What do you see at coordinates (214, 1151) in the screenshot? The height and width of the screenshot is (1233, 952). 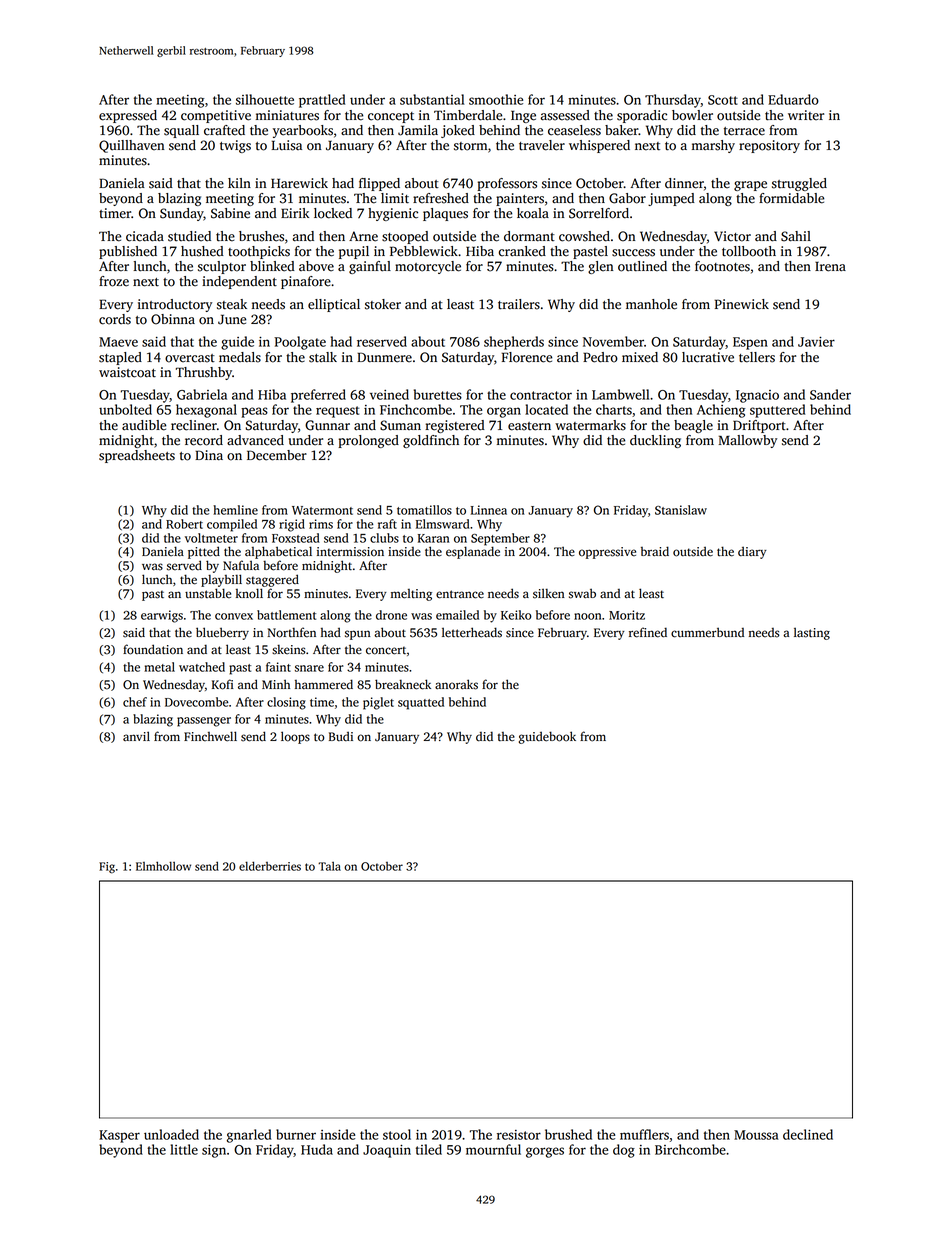 I see `sign` at bounding box center [214, 1151].
